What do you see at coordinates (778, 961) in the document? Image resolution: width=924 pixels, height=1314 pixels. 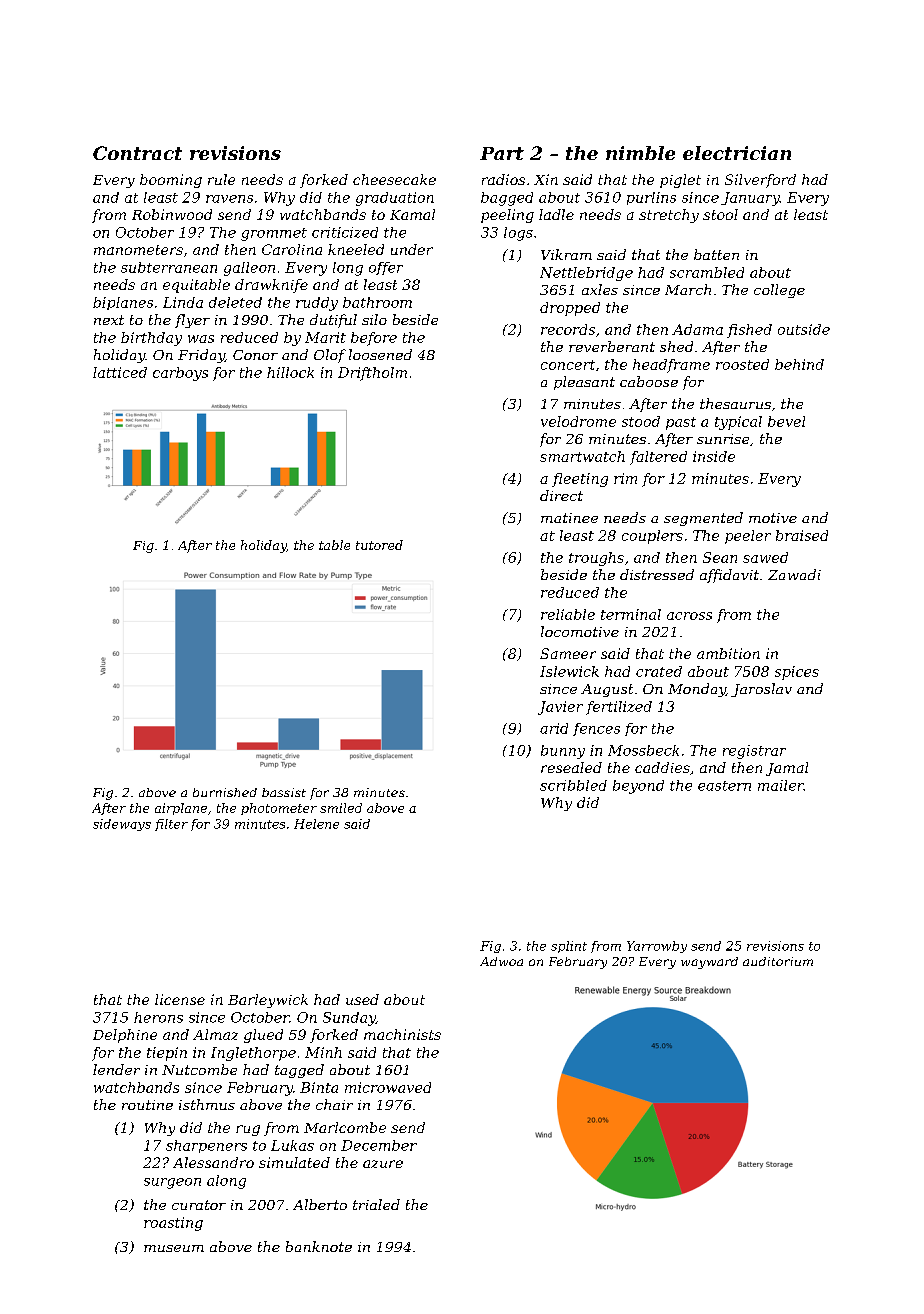 I see `auditorium` at bounding box center [778, 961].
